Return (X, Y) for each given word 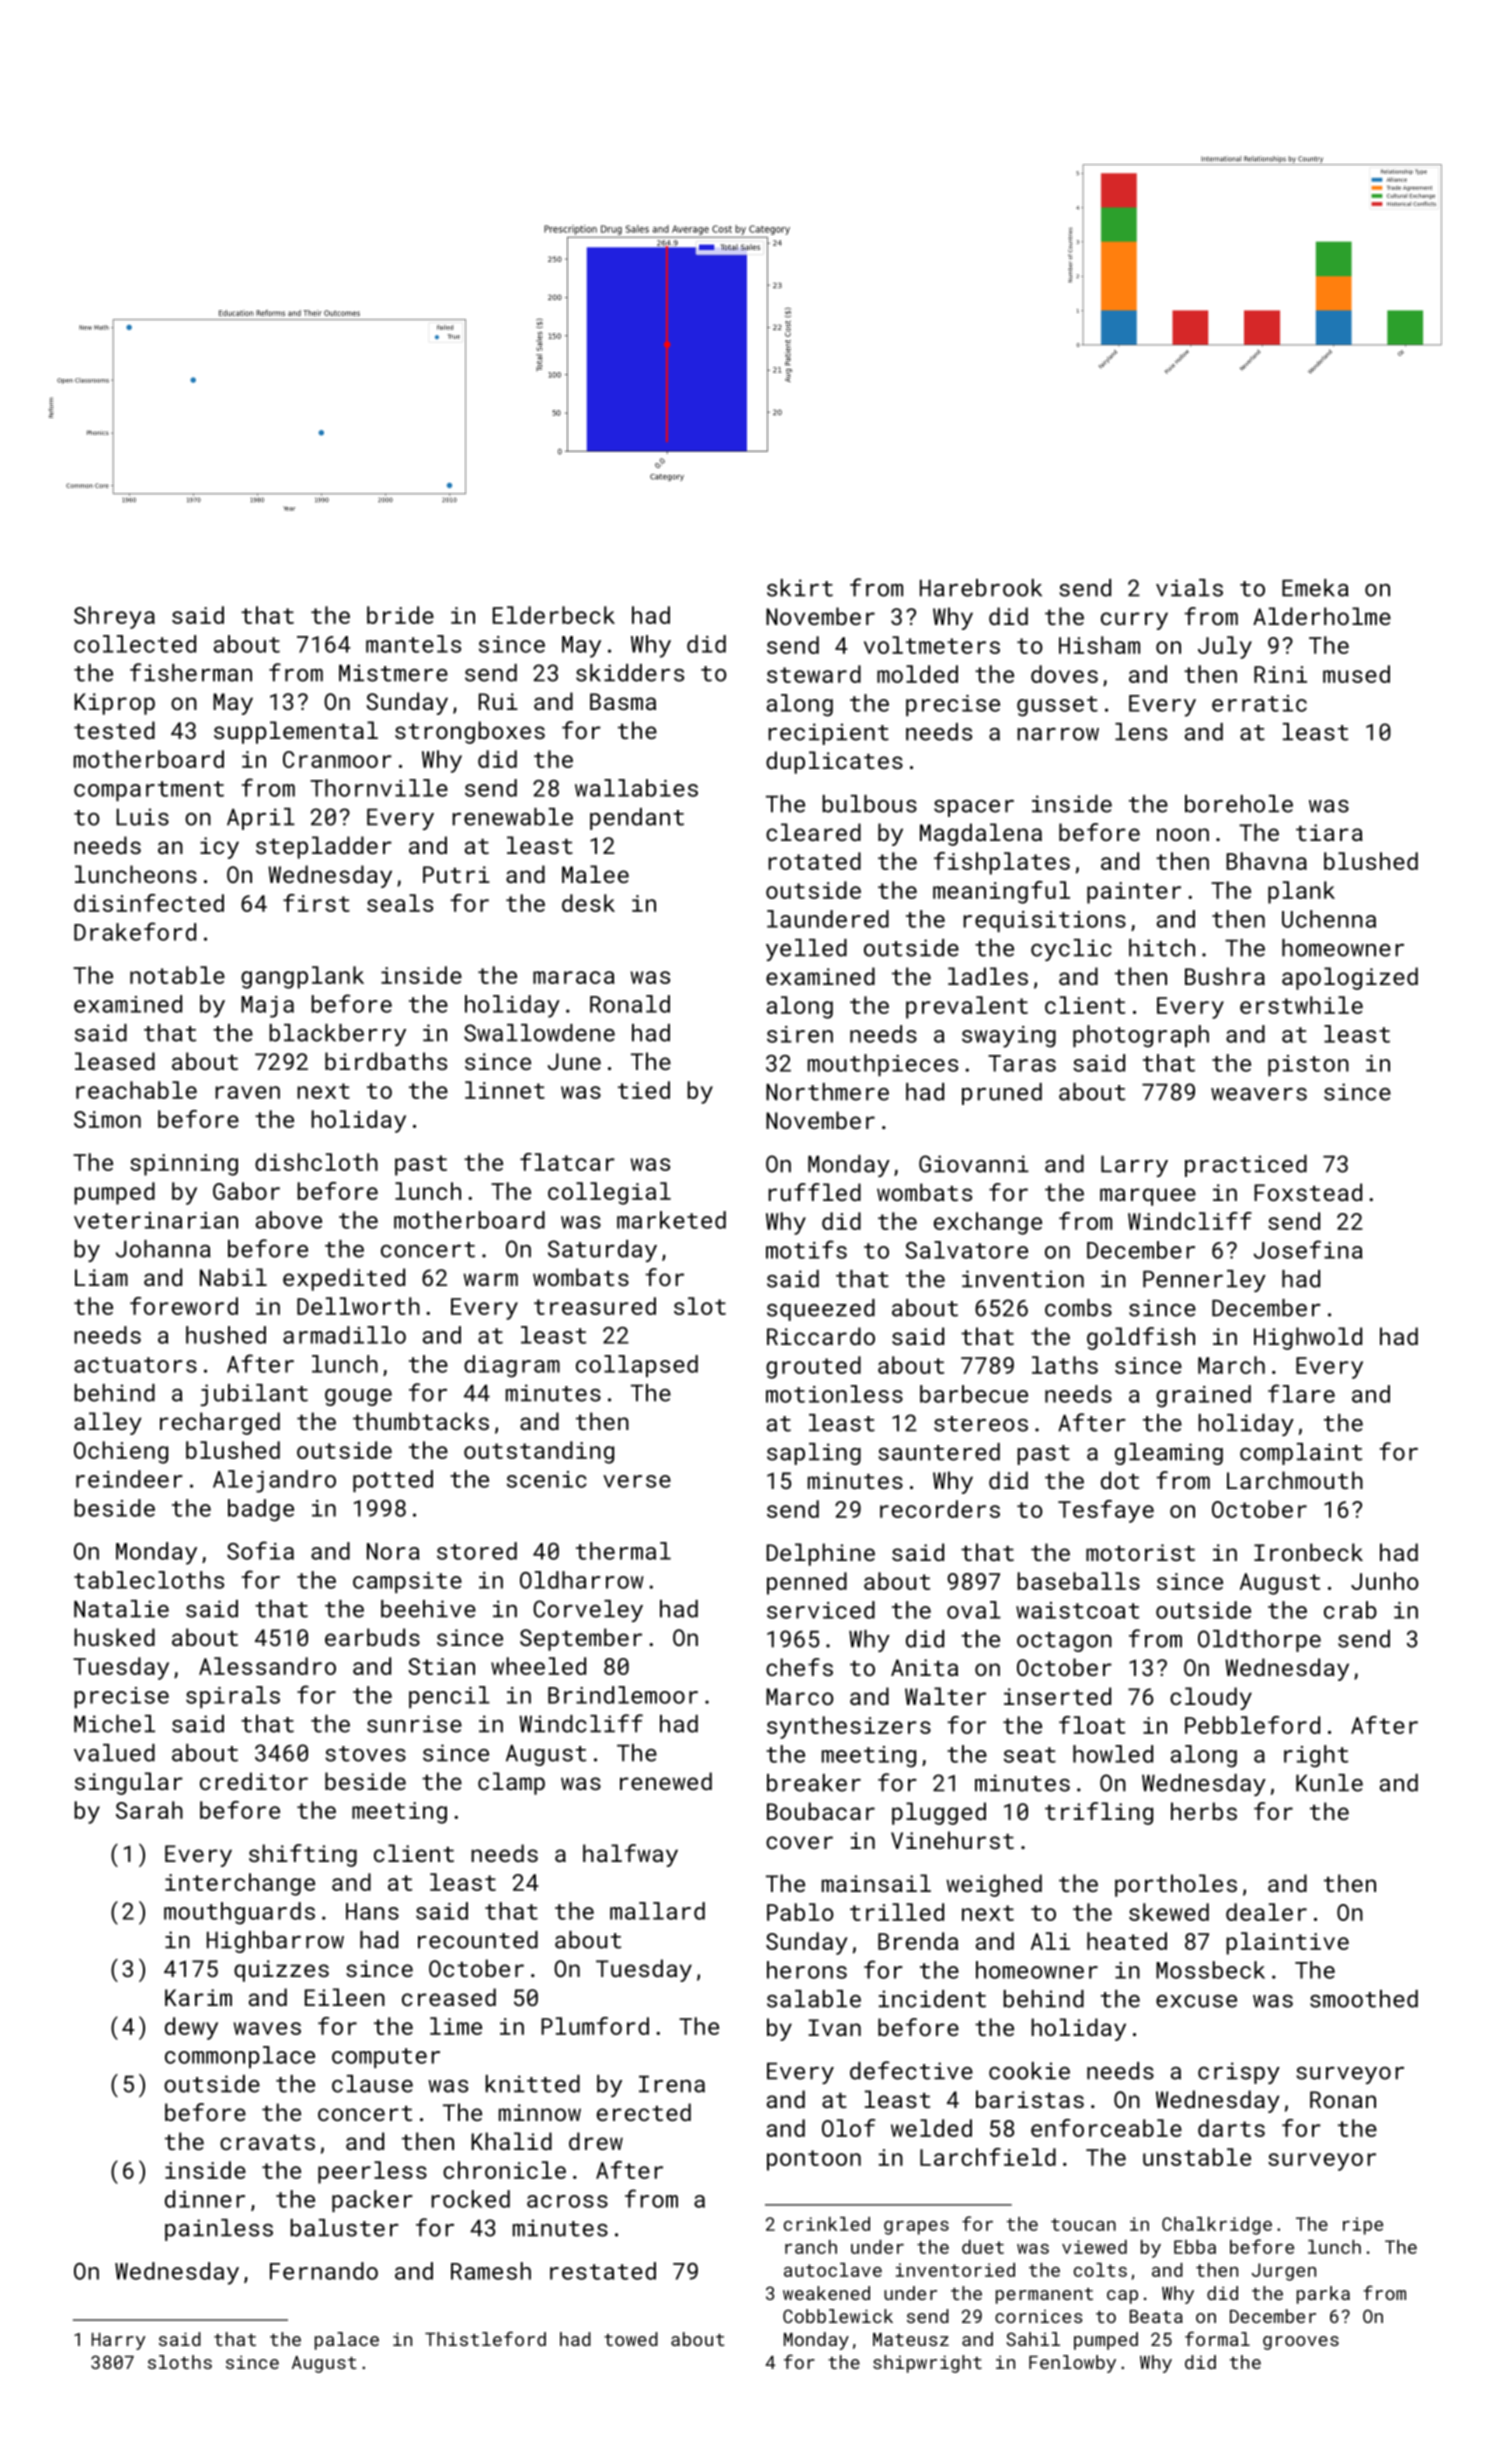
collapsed (637, 1366)
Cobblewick (838, 2316)
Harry (119, 2341)
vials (1189, 588)
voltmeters (932, 645)
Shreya (114, 617)
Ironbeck (1308, 1552)
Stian (441, 1666)
